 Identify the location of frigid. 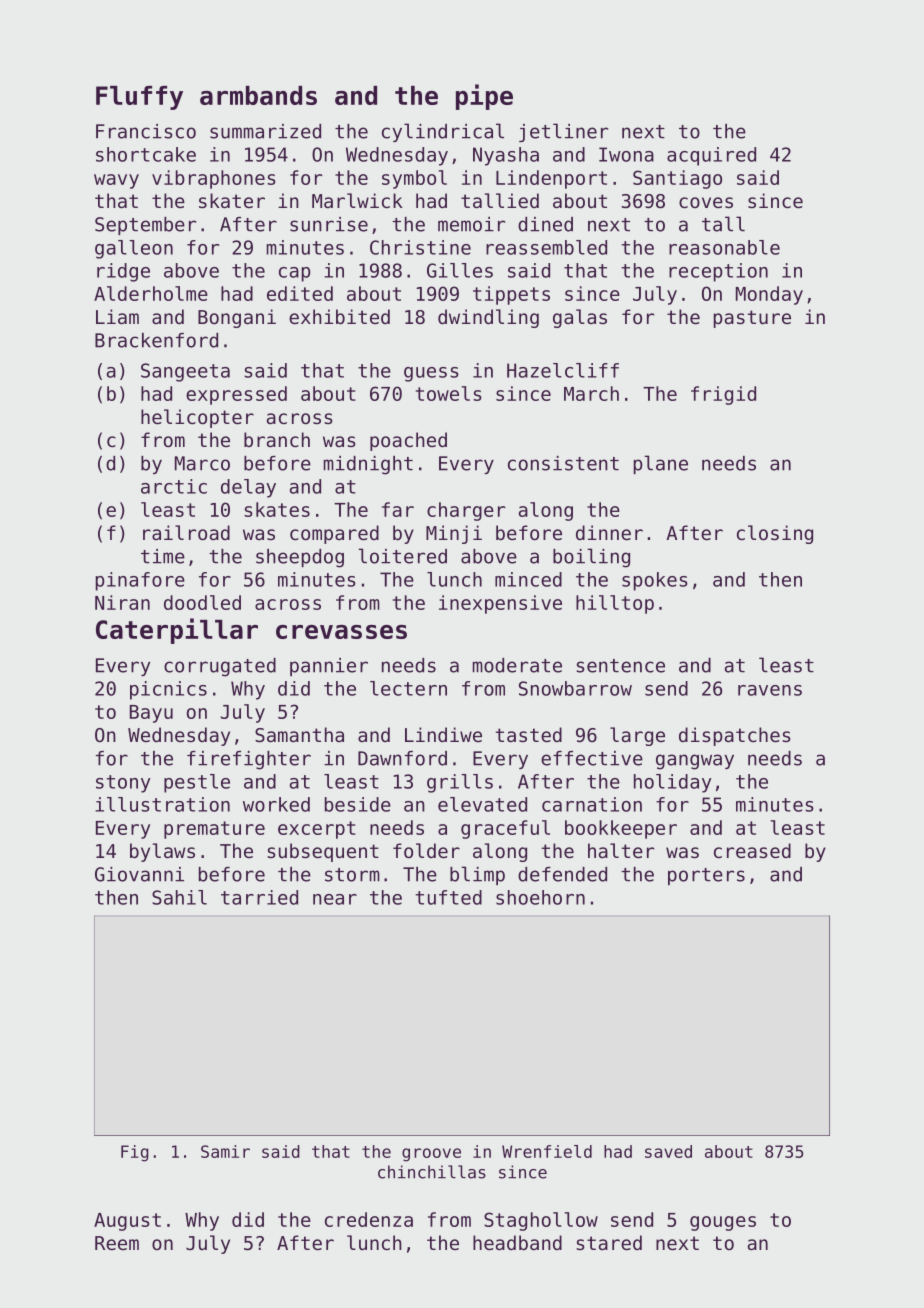
(723, 395).
